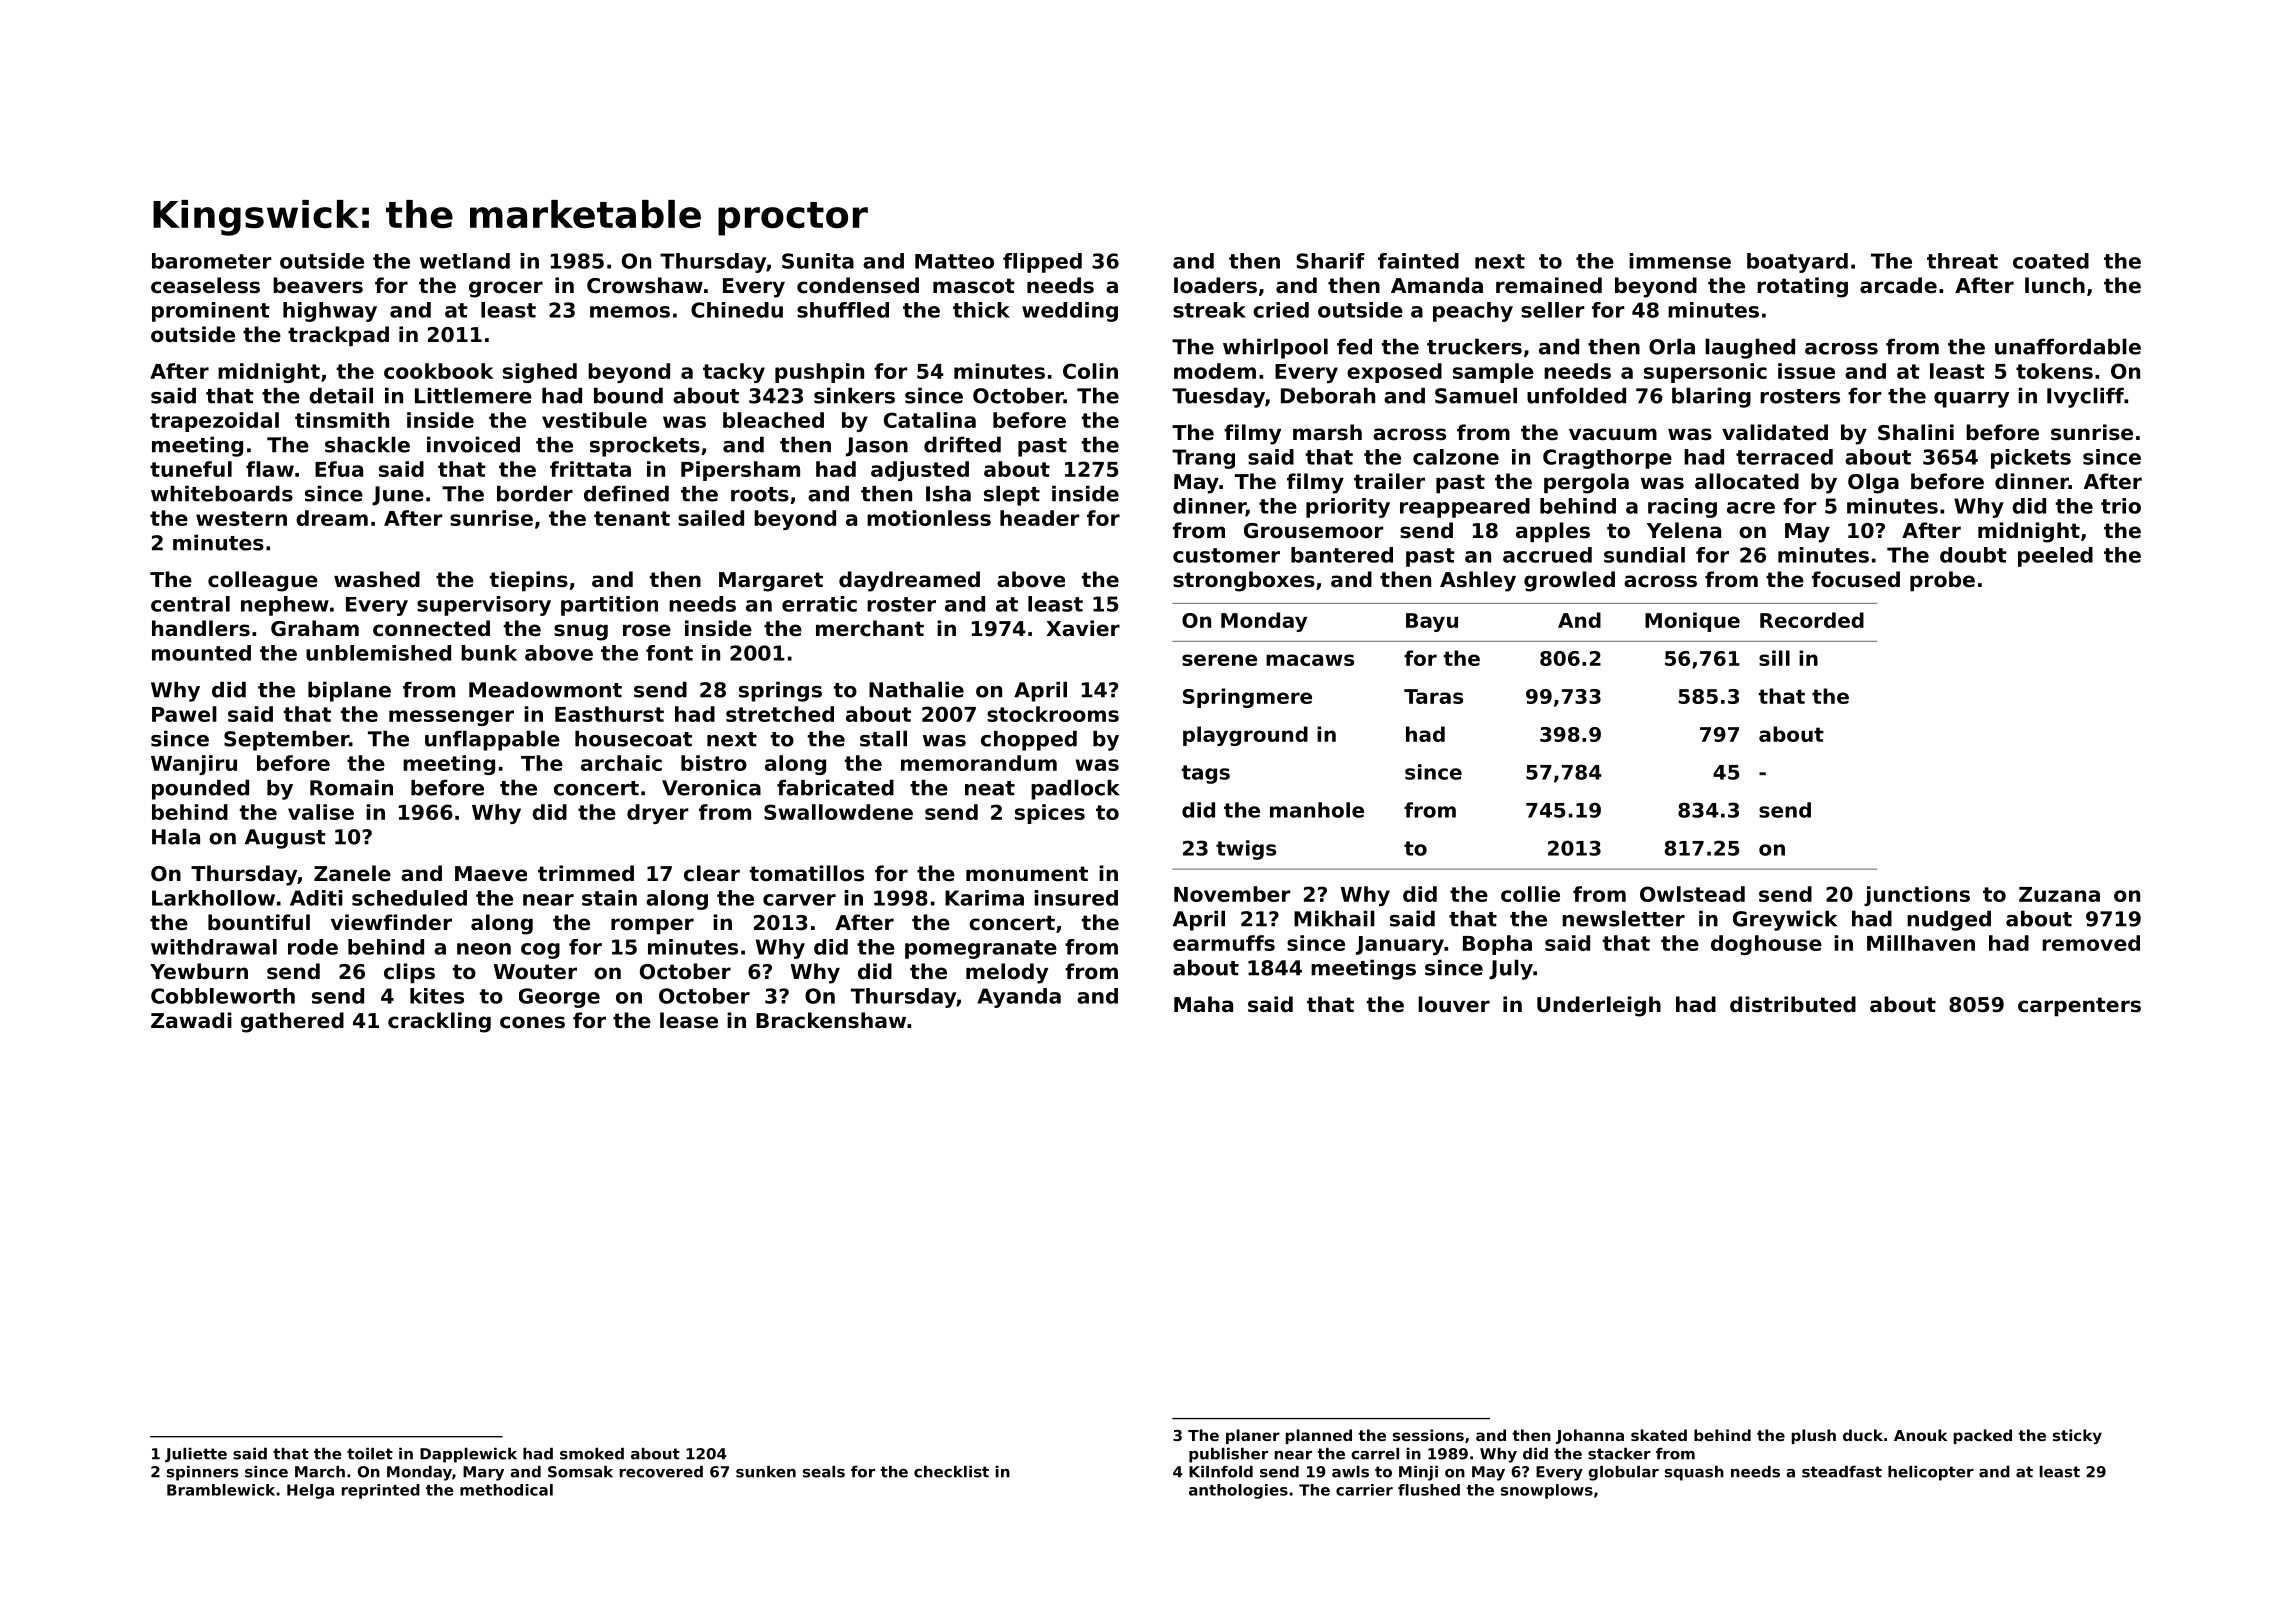  I want to click on carpenters, so click(2079, 1007).
